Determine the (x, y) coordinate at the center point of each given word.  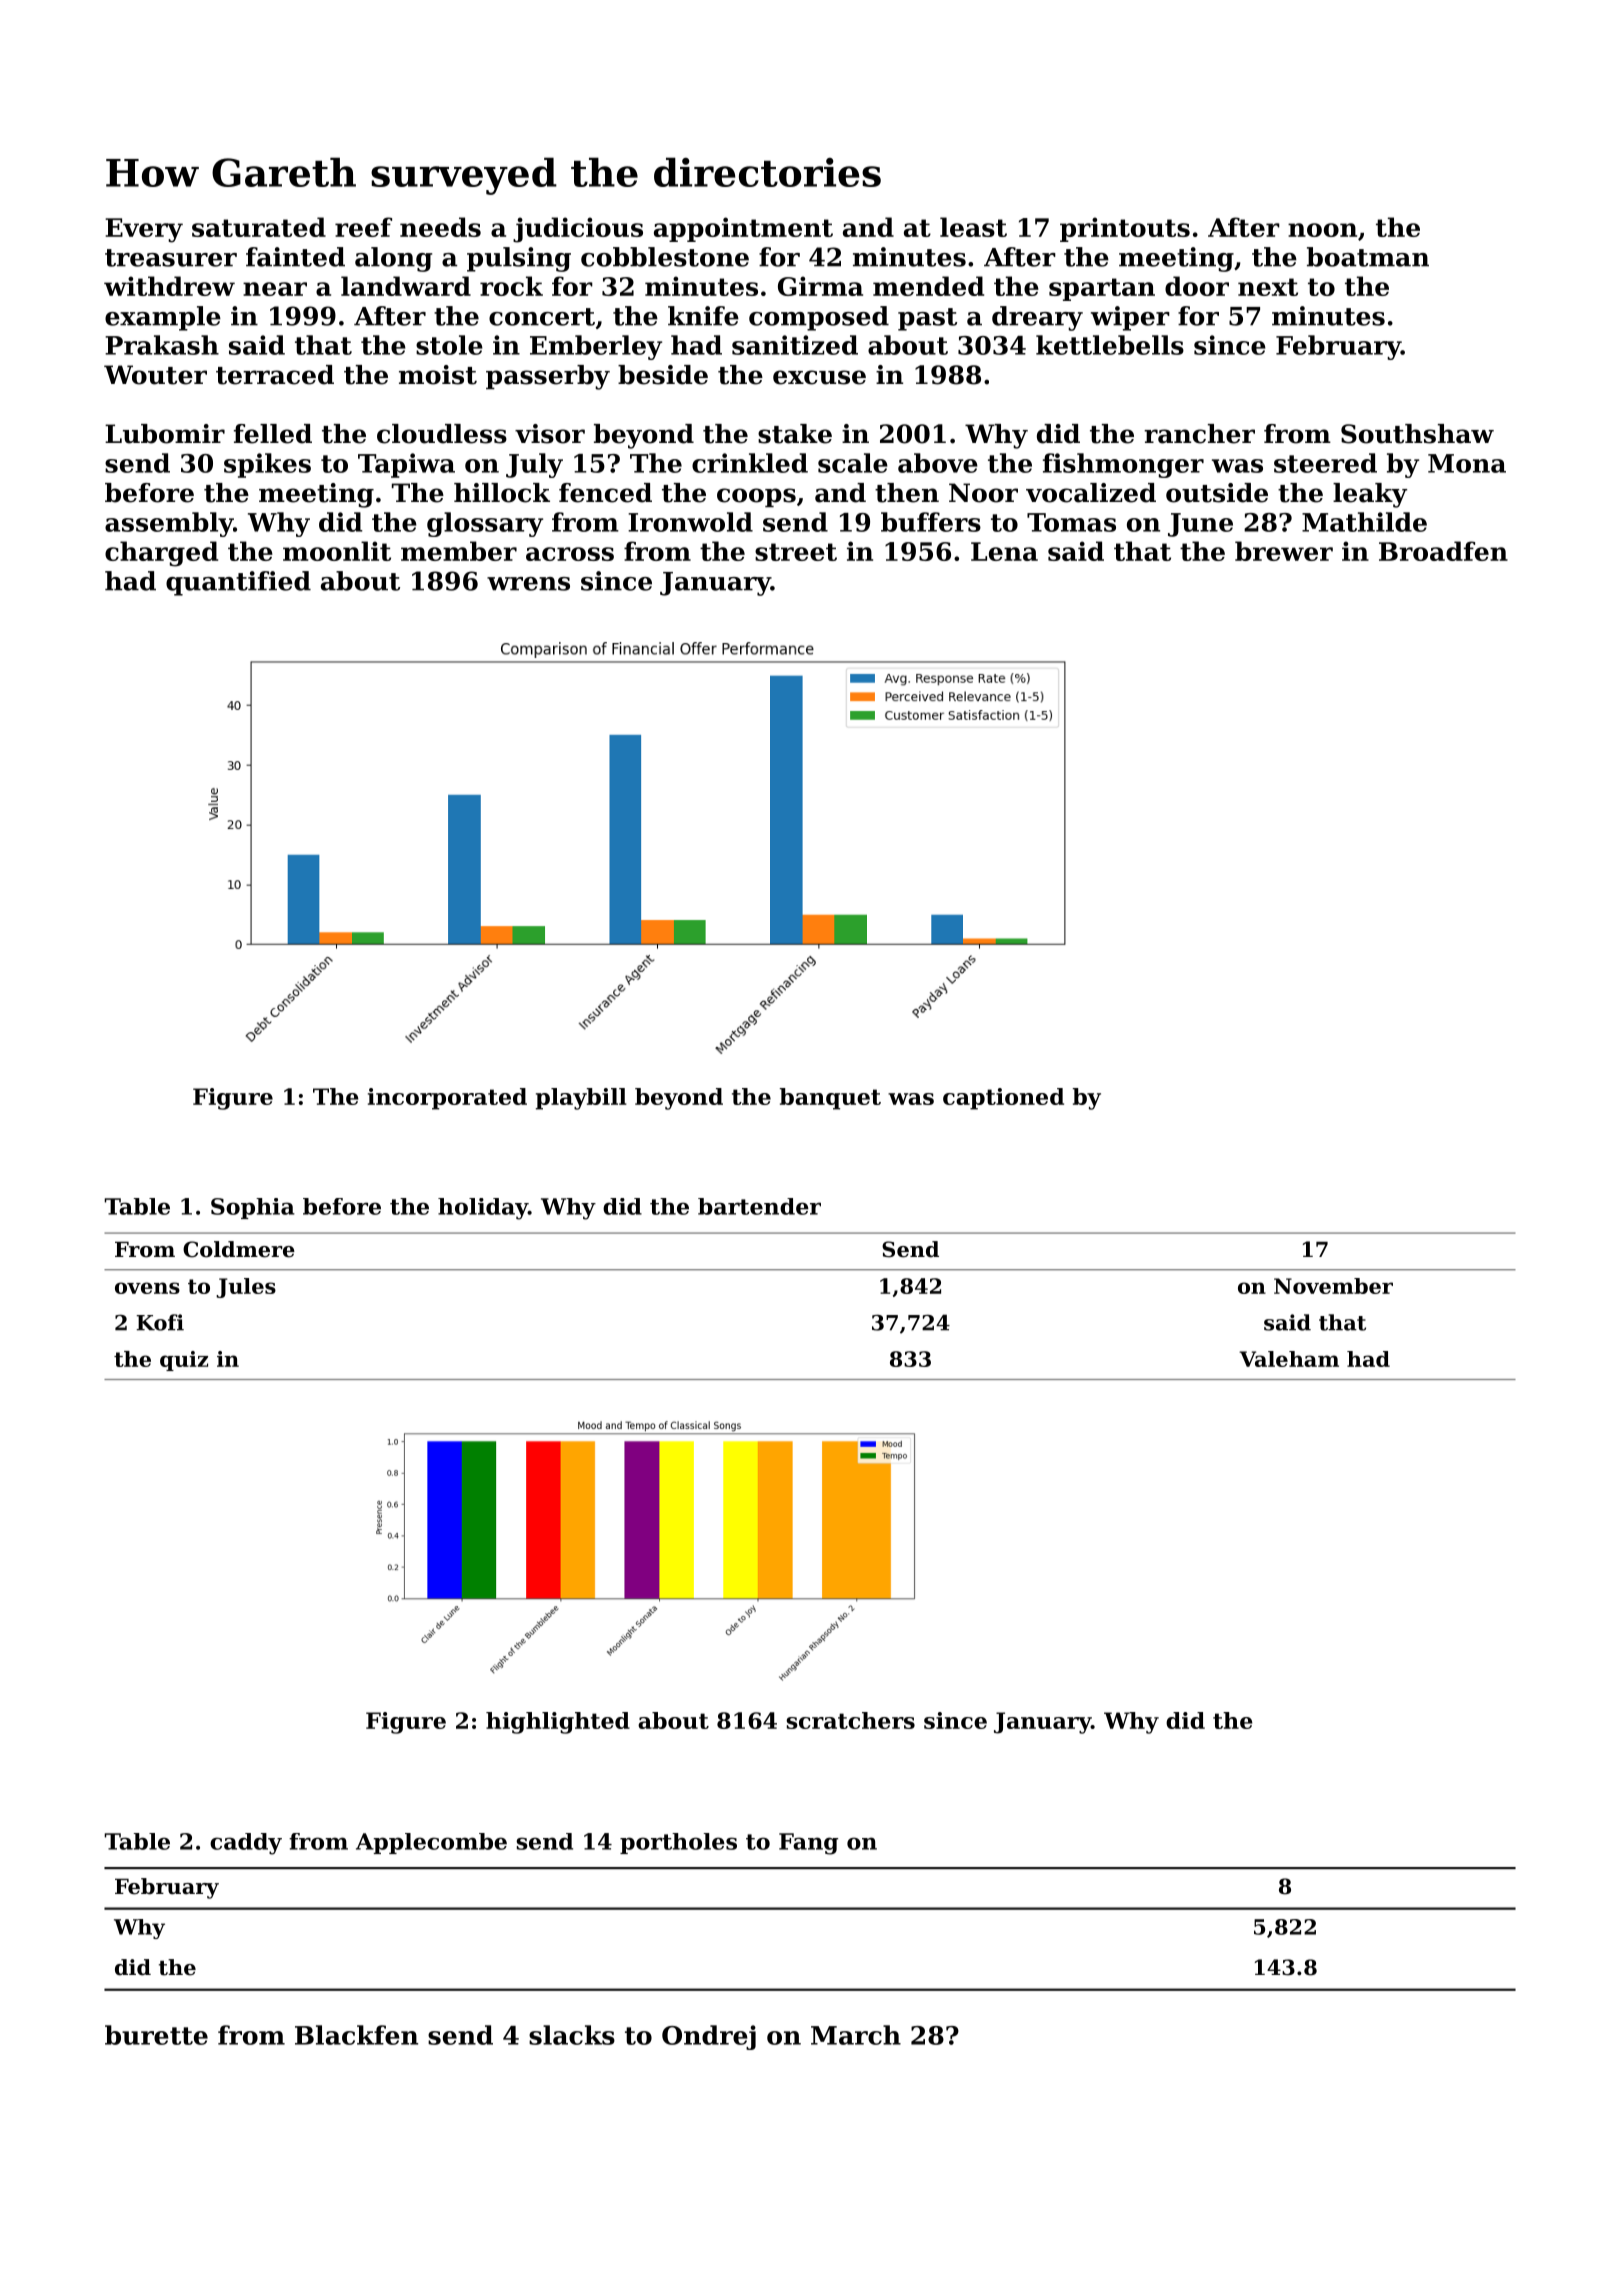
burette (156, 2035)
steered (1325, 463)
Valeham (1289, 1359)
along (393, 259)
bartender (759, 1206)
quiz (184, 1361)
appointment (743, 229)
